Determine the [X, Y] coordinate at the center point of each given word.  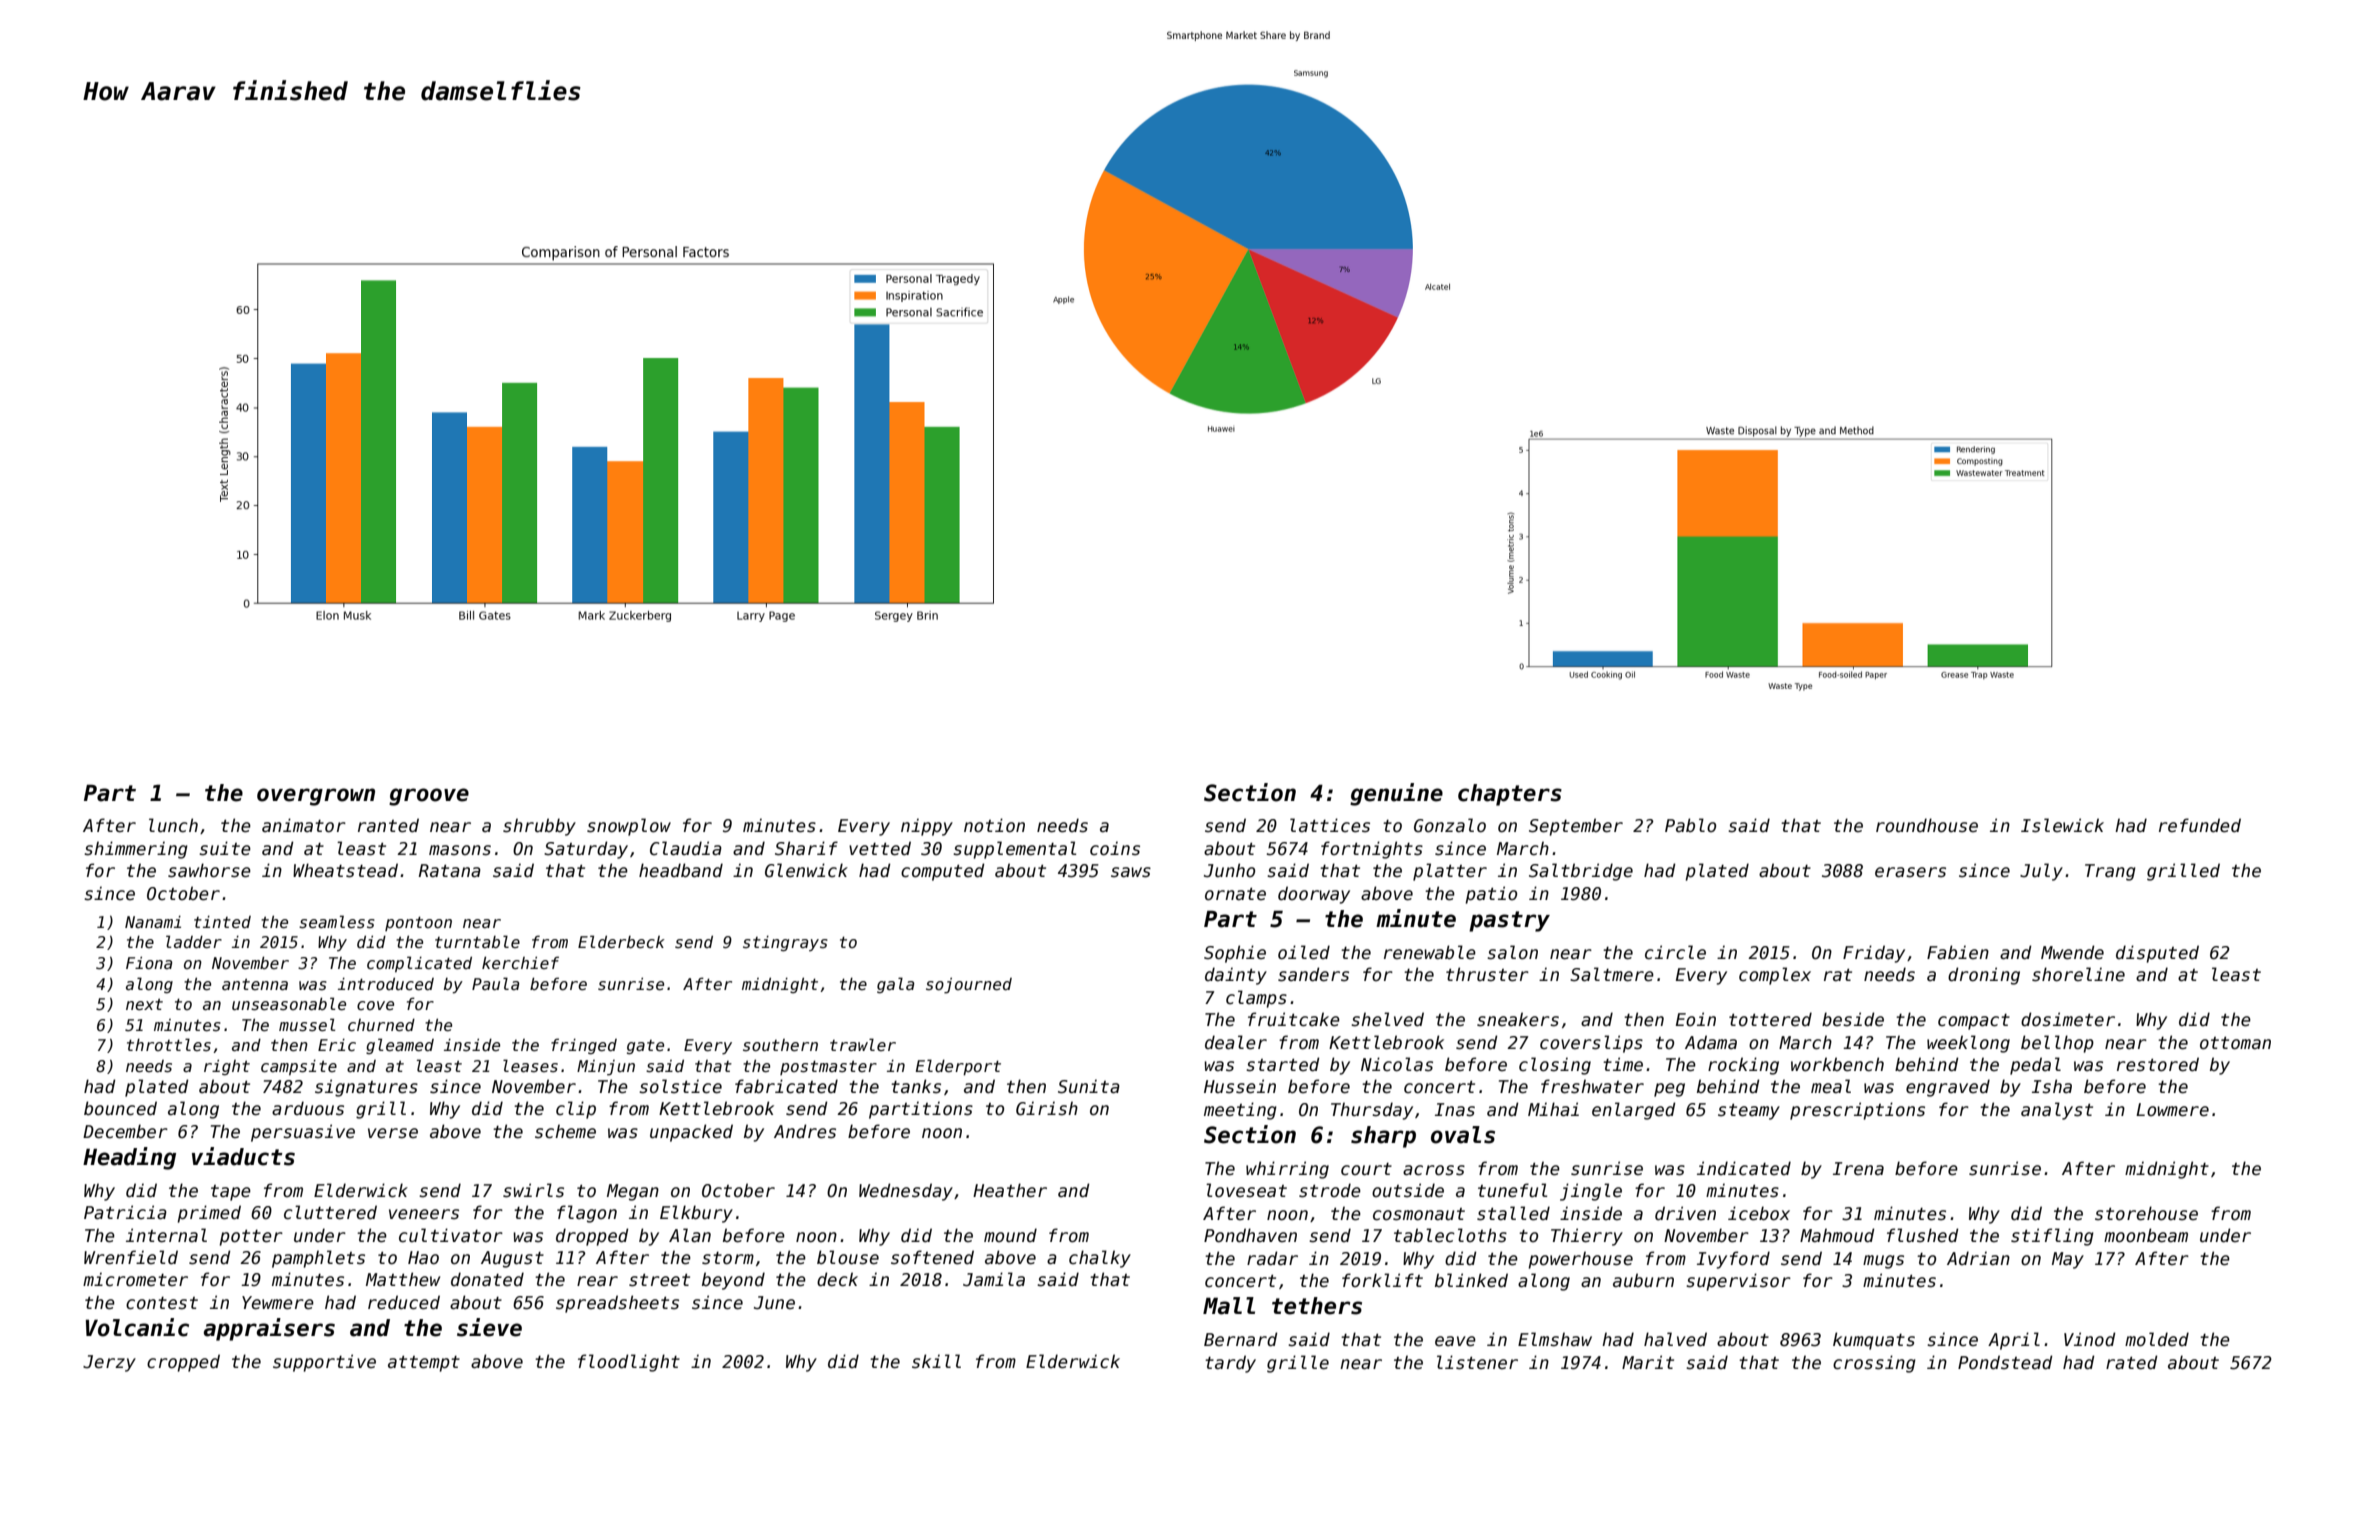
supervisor [1738, 1282]
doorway [1314, 895]
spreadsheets [617, 1304]
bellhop [2057, 1044]
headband [681, 870]
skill [936, 1361]
